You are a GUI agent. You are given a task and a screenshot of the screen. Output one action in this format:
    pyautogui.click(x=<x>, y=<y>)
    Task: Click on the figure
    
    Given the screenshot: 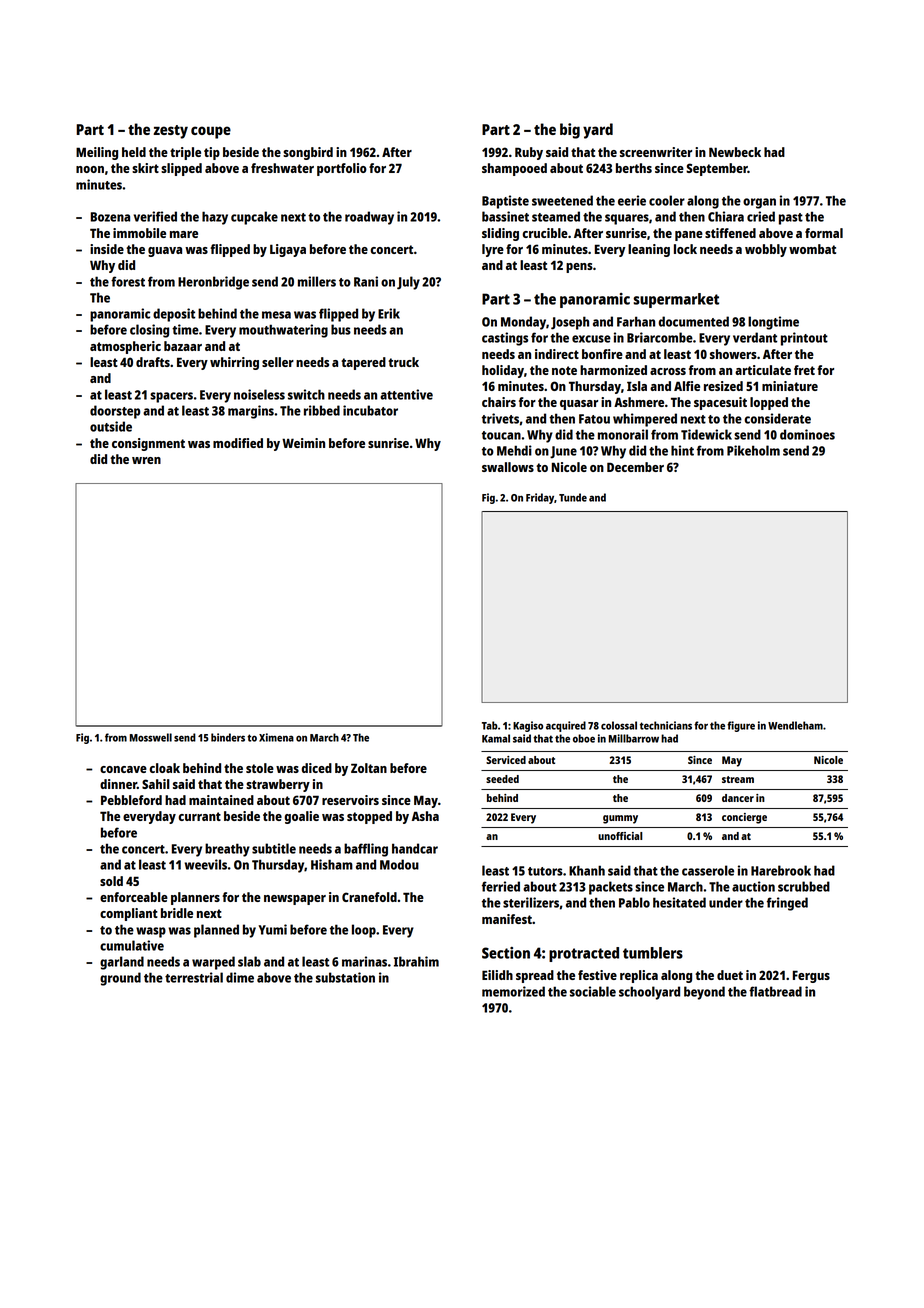 What is the action you would take?
    pyautogui.click(x=741, y=726)
